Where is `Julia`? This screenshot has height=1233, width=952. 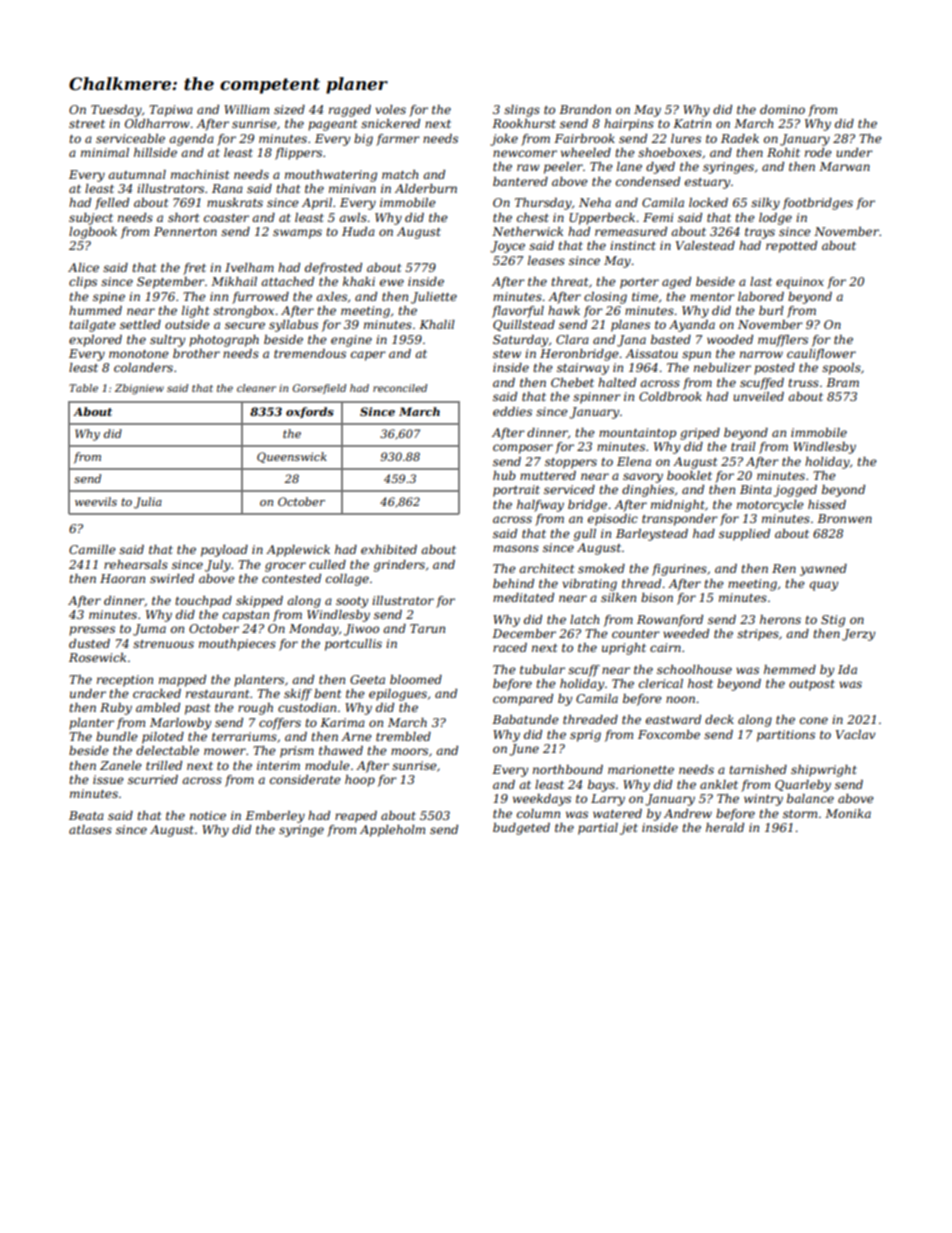 Julia is located at coordinates (148, 503).
